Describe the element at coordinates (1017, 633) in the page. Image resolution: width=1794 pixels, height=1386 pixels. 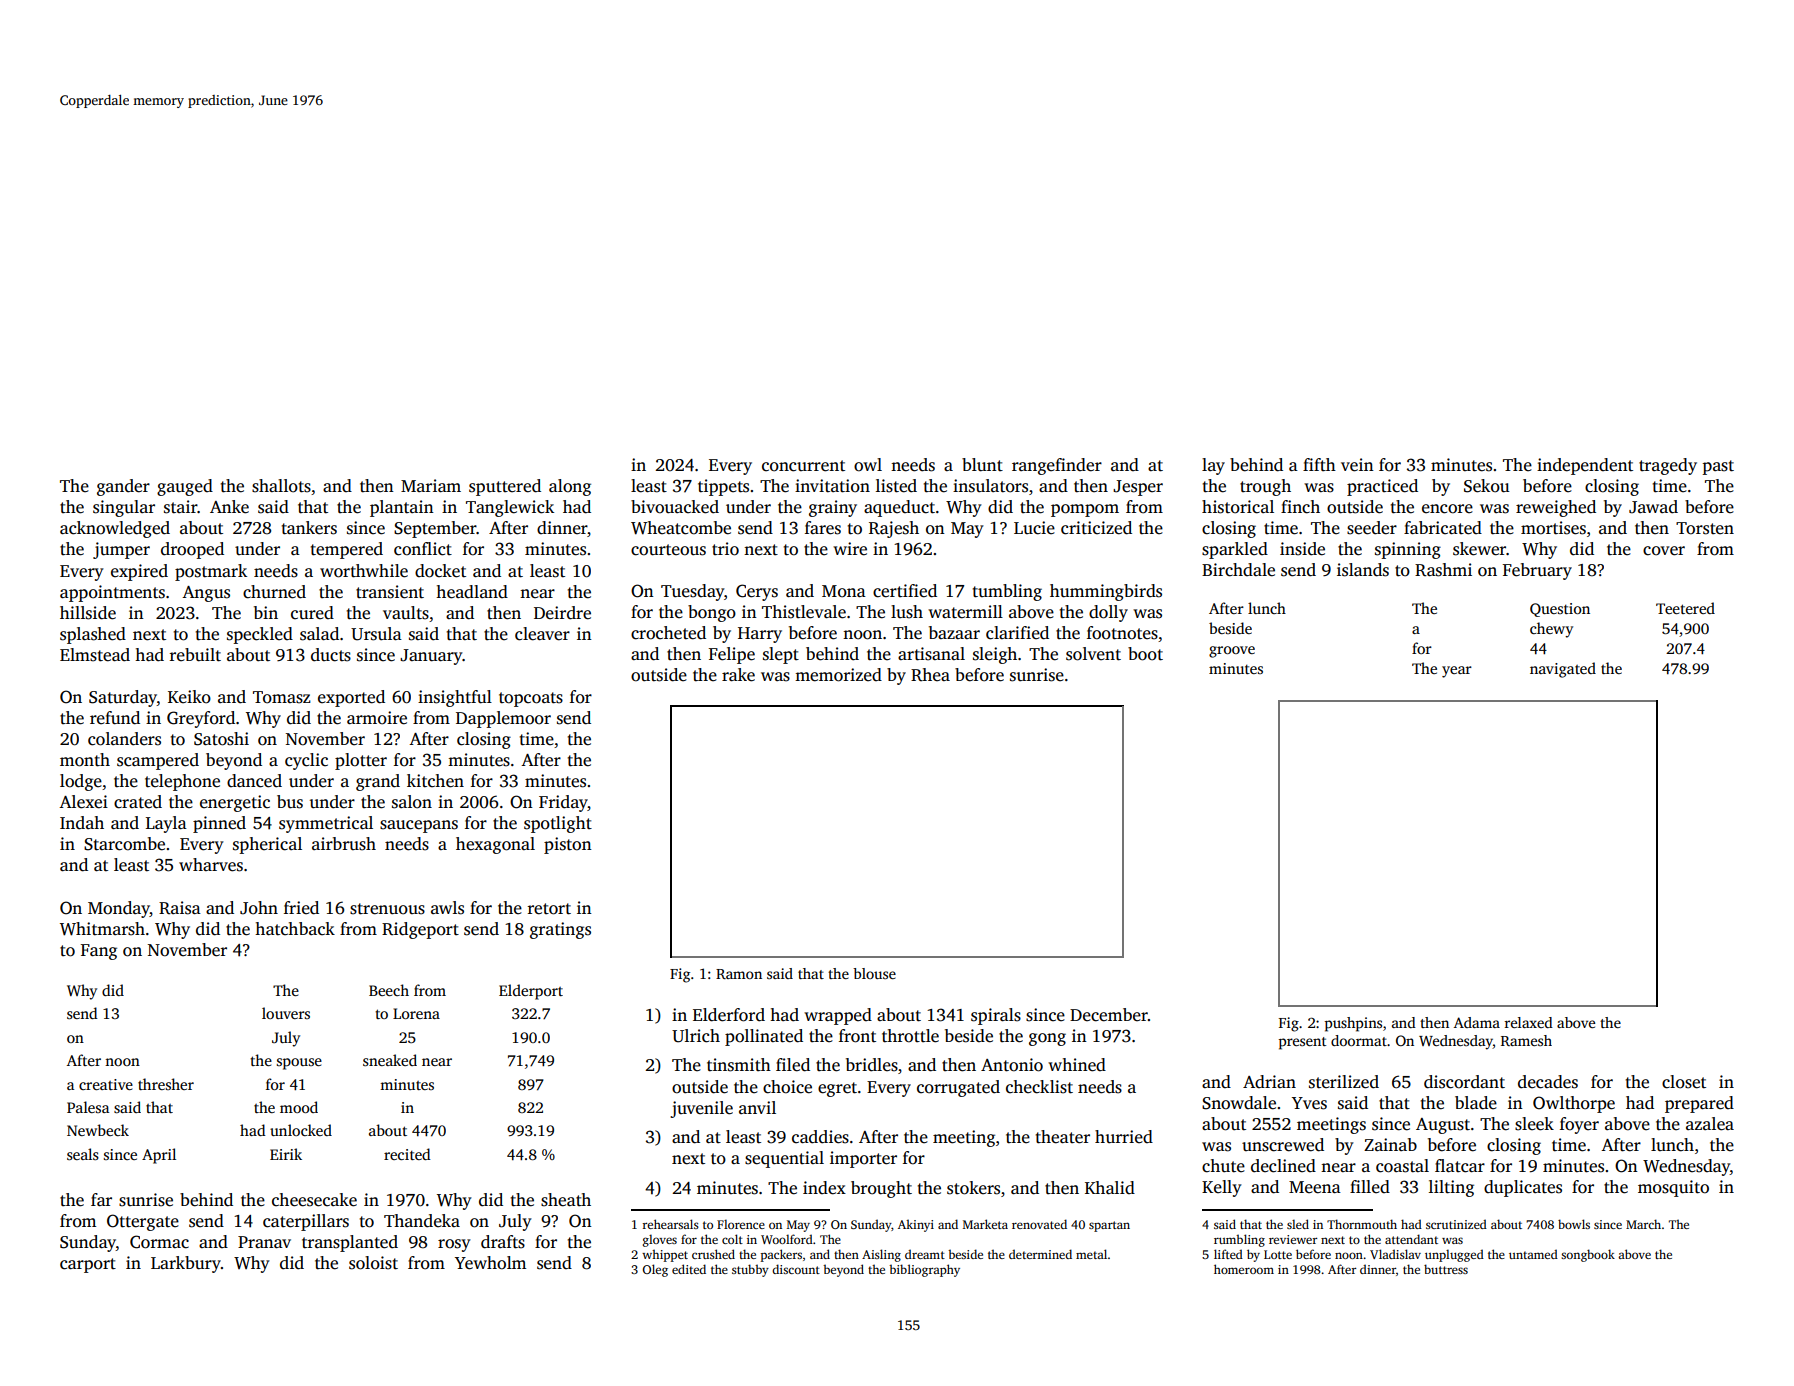
I see `clarified` at that location.
